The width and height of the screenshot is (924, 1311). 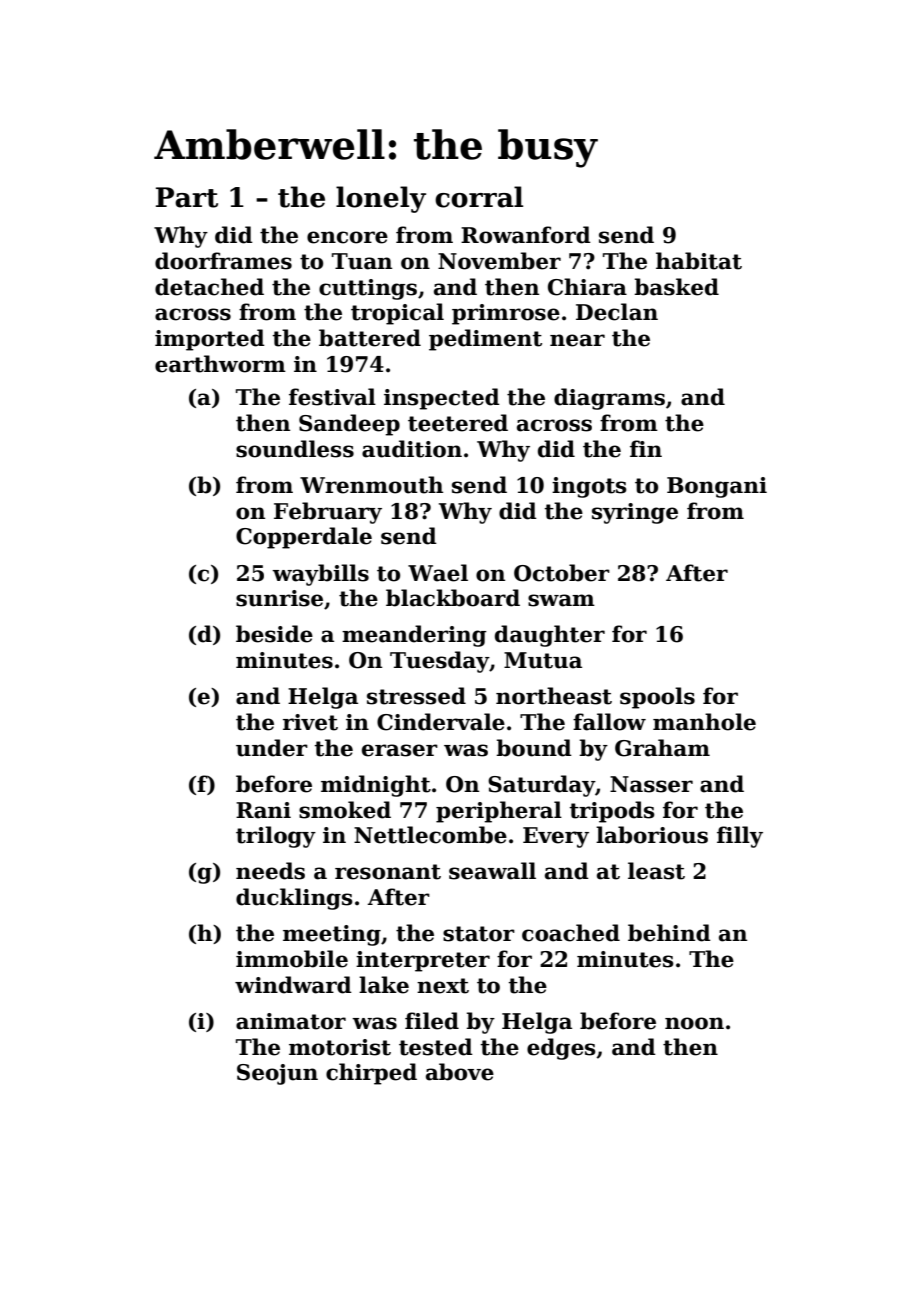 I want to click on resonant, so click(x=388, y=872).
